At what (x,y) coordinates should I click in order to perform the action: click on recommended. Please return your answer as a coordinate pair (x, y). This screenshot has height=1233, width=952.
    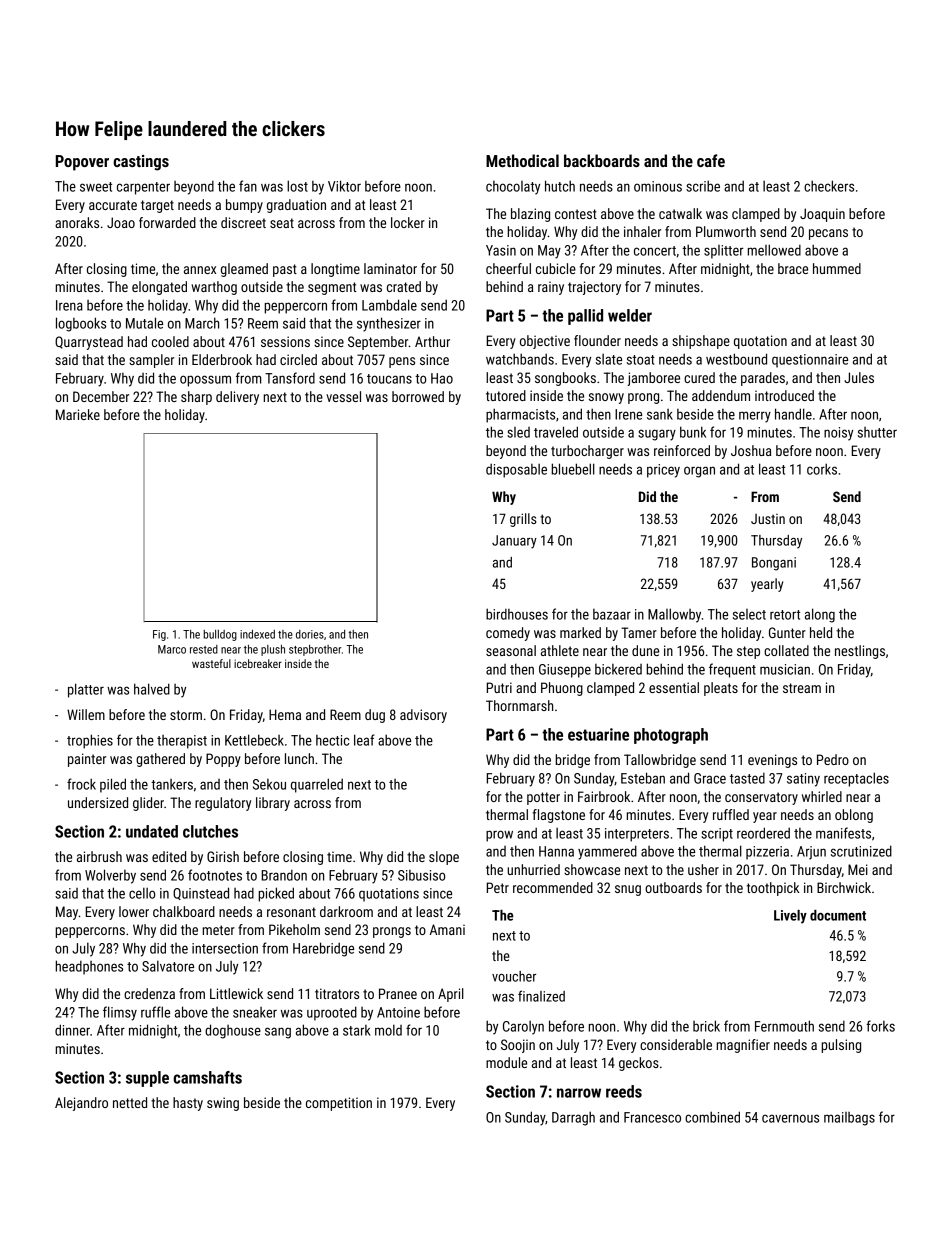
    Looking at the image, I should click on (553, 887).
